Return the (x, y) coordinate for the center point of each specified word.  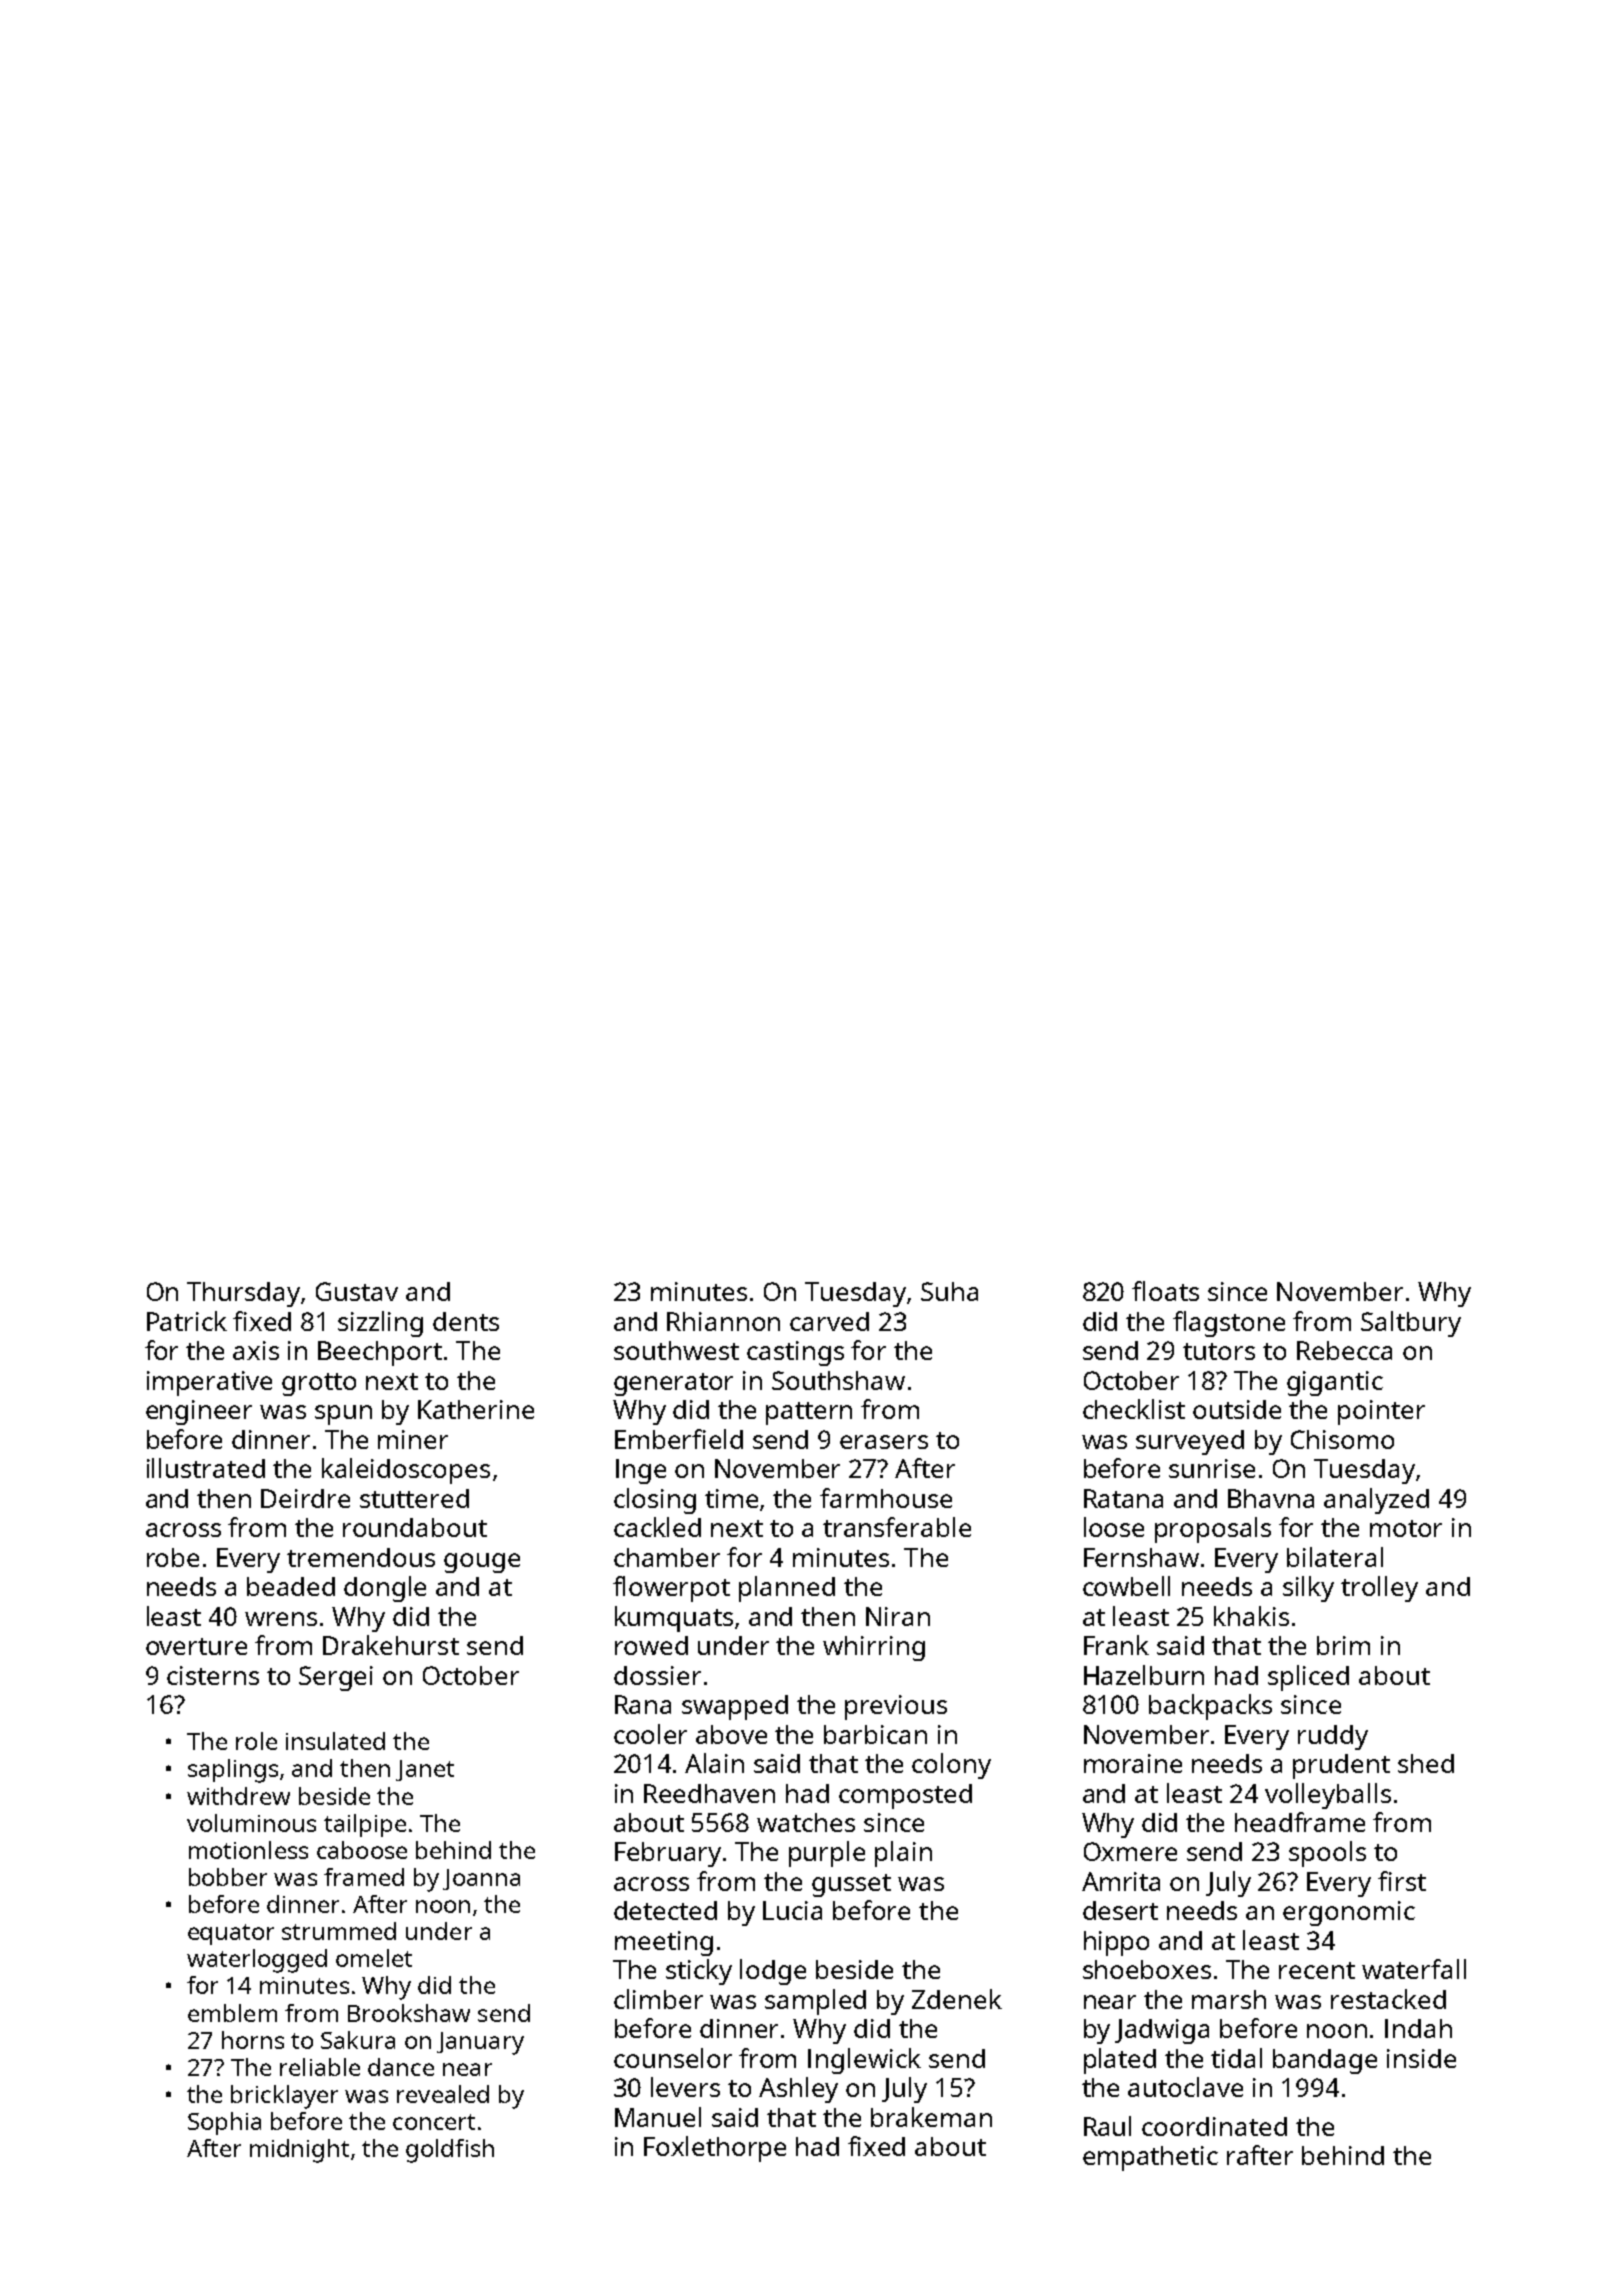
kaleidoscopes (406, 1471)
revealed (443, 2094)
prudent (1341, 1766)
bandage (1325, 2061)
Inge (641, 1471)
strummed (339, 1931)
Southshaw (838, 1380)
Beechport (380, 1353)
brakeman (931, 2117)
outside (1237, 1409)
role (256, 1741)
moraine (1133, 1763)
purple (827, 1854)
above (731, 1734)
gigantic (1335, 1383)
